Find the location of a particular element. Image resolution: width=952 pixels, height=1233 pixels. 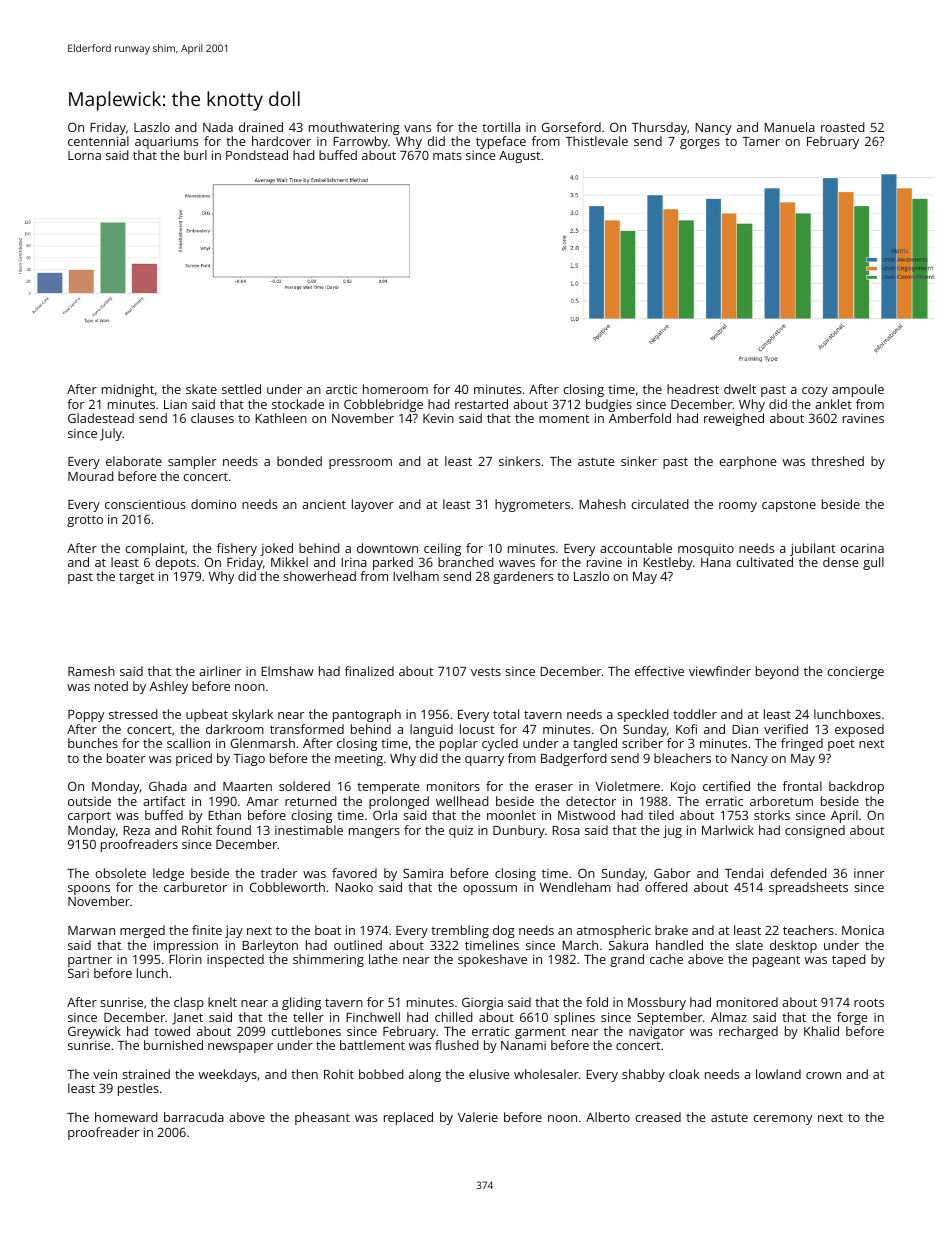

threshed is located at coordinates (837, 461).
